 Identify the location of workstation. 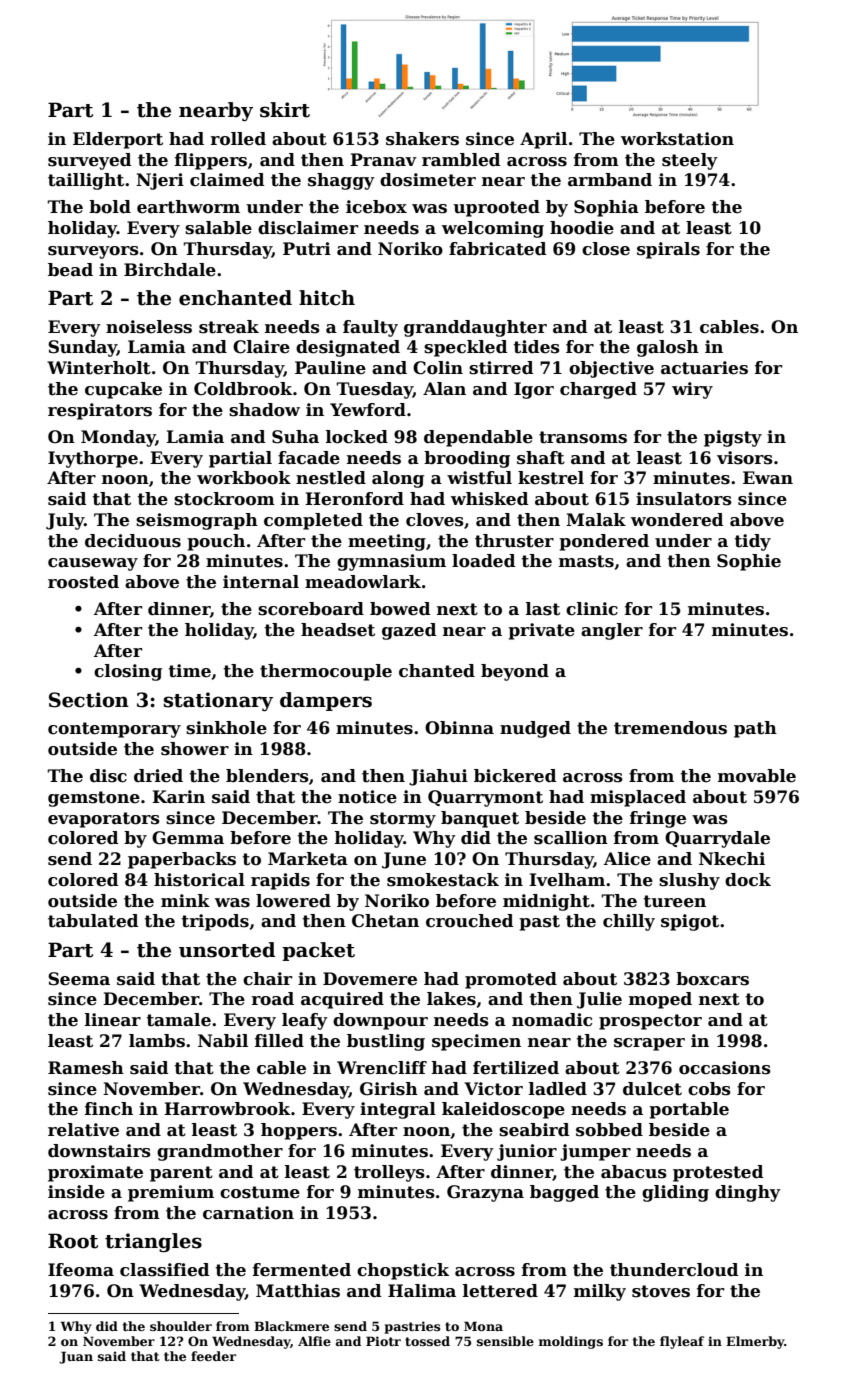
(677, 139).
